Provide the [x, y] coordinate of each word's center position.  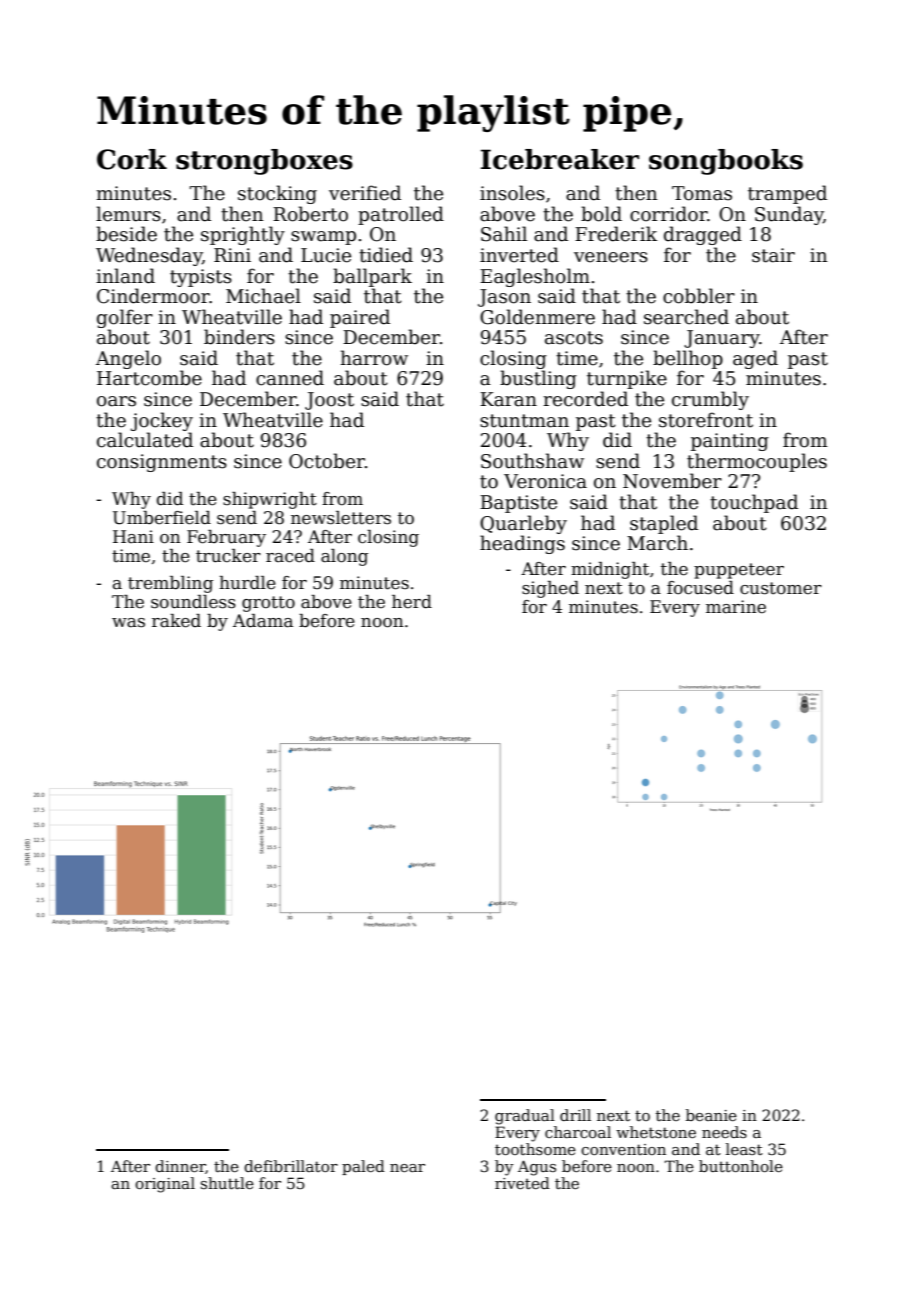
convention [623, 1149]
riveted [522, 1183]
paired [360, 318]
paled [363, 1167]
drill [575, 1115]
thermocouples [757, 462]
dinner [180, 1167]
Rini [232, 255]
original [165, 1185]
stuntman [524, 421]
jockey [162, 421]
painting [730, 442]
